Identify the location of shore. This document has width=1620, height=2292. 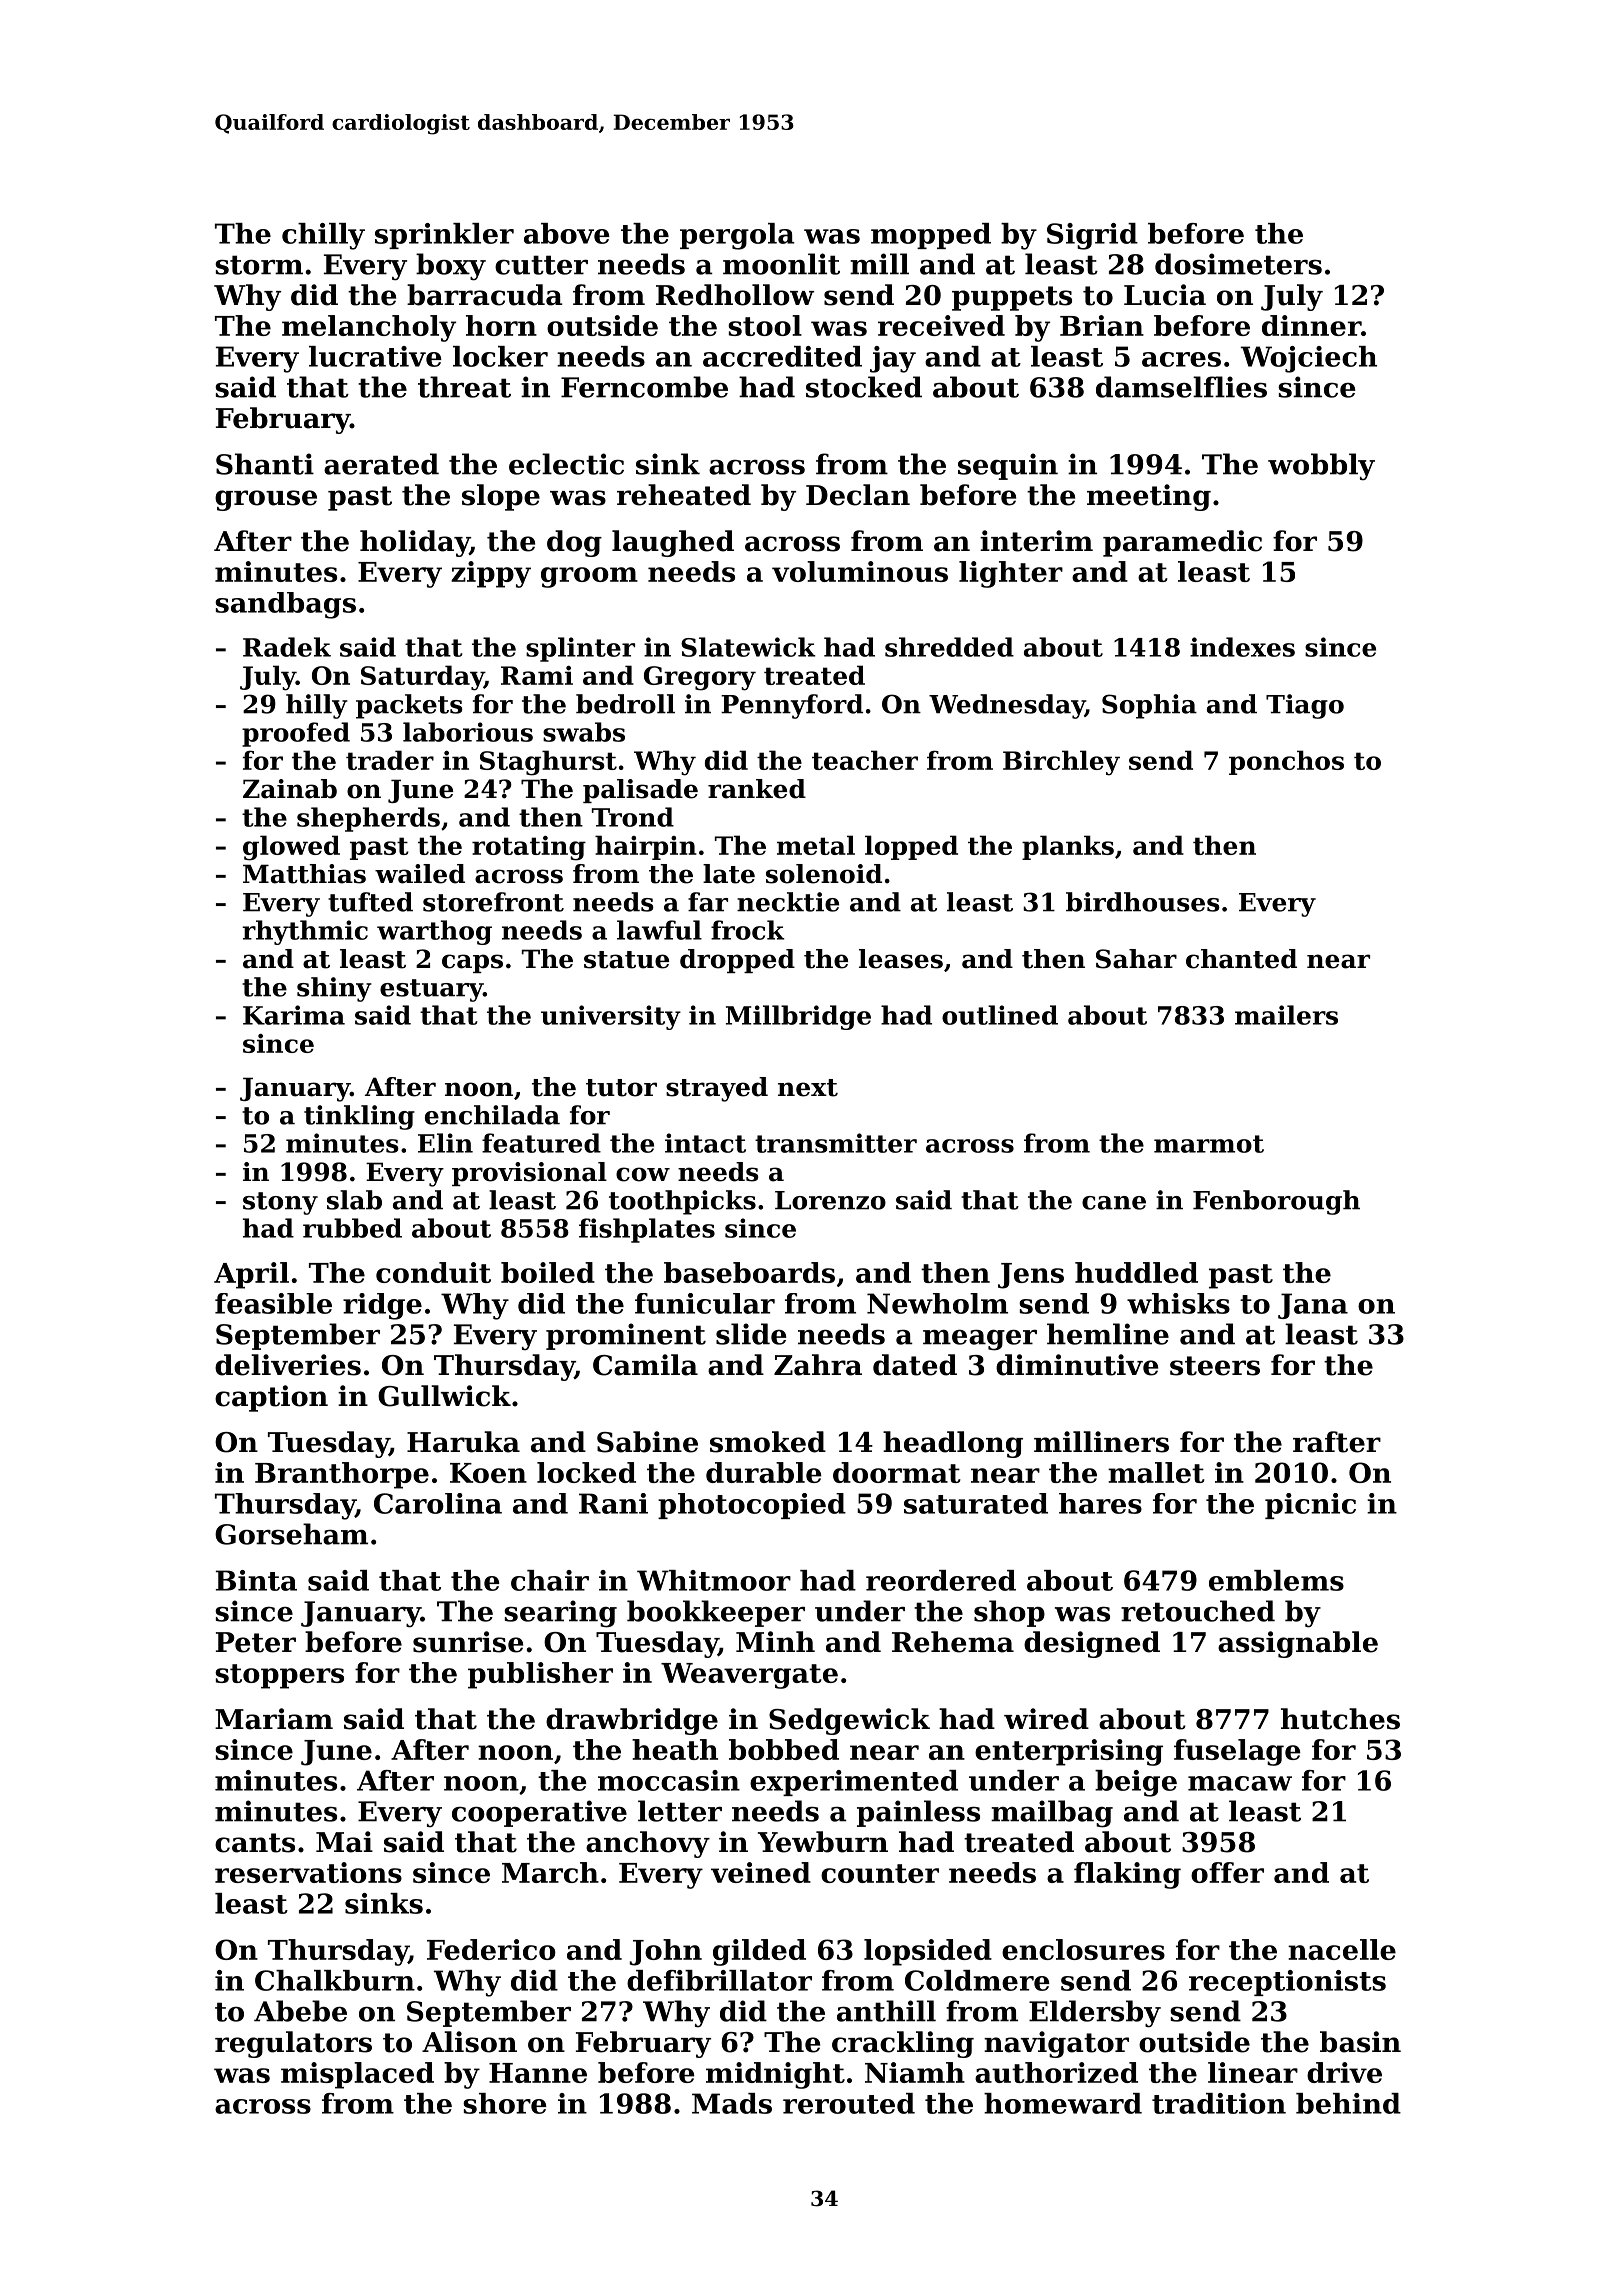
(505, 2103).
